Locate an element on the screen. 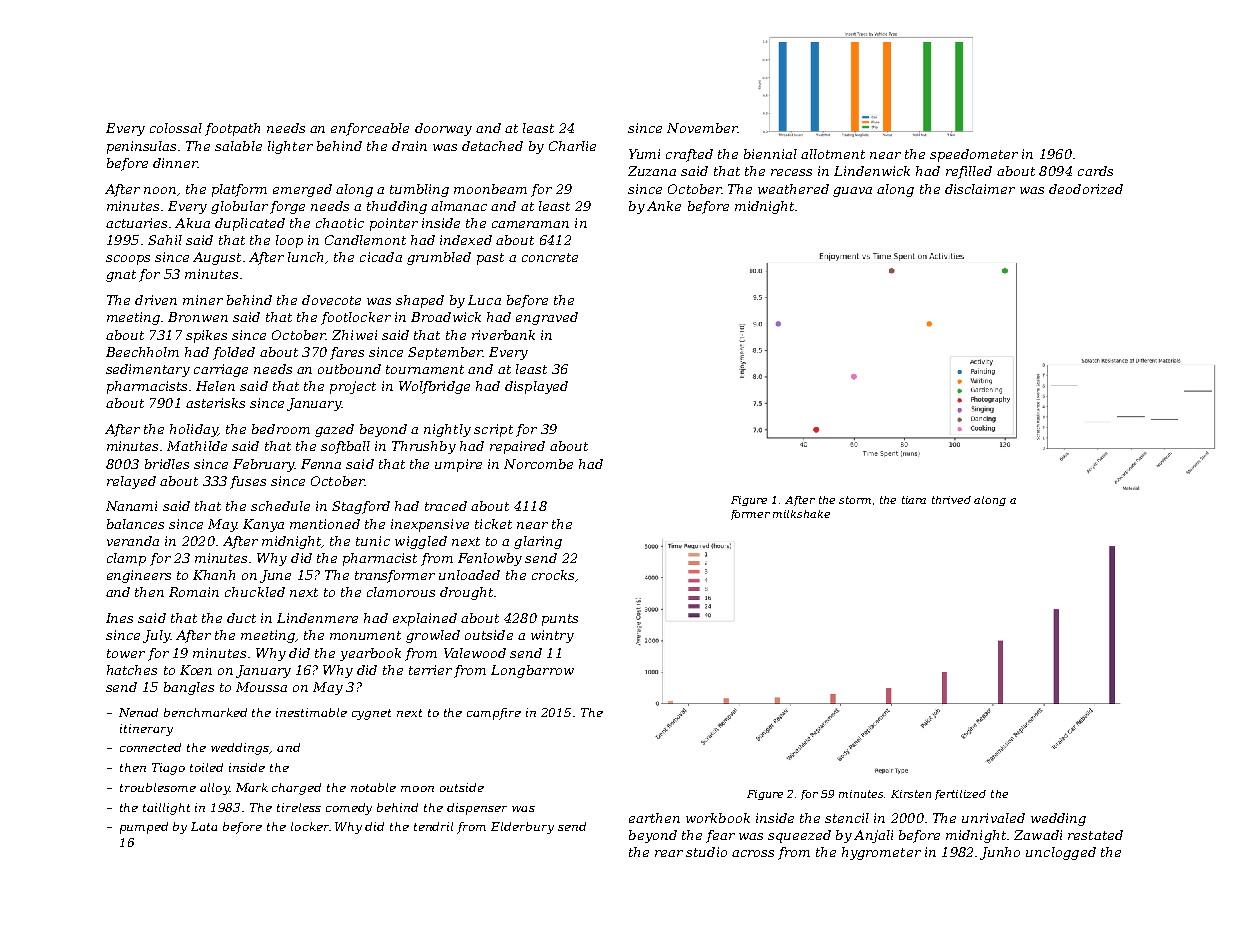  globular is located at coordinates (239, 207).
